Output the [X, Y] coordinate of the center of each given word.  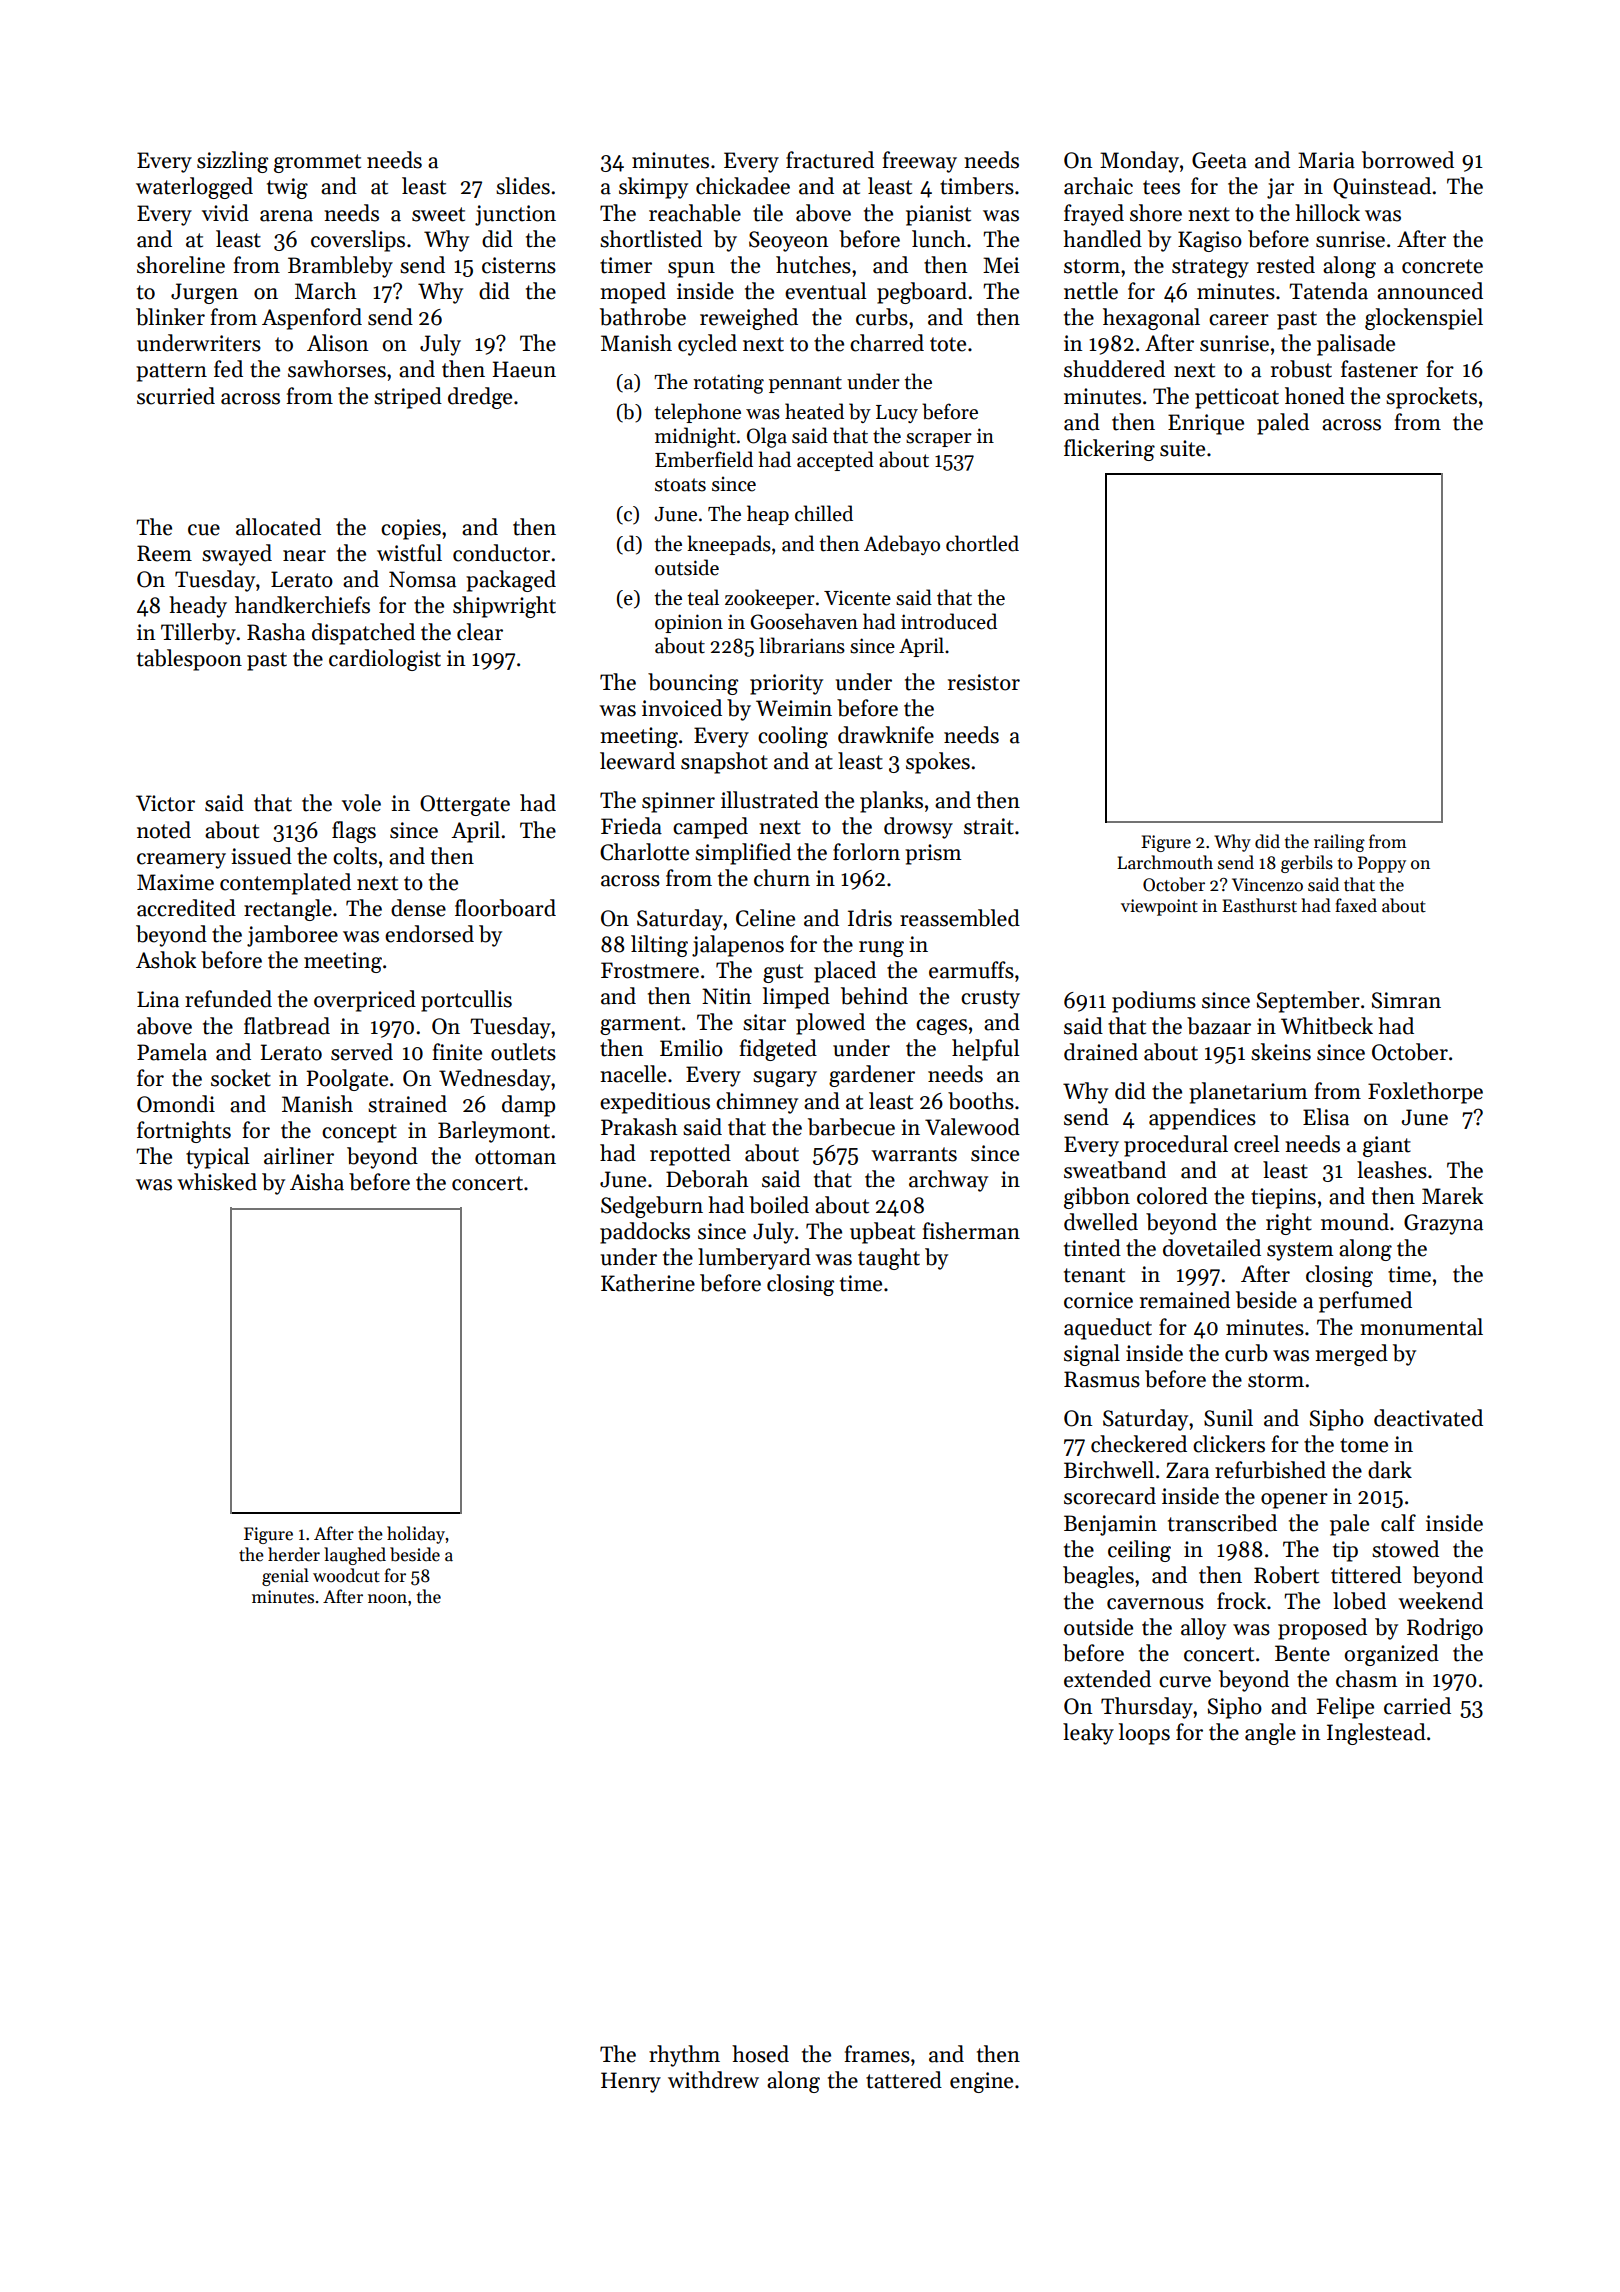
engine [981, 2082]
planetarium [1248, 1093]
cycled [707, 345]
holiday [416, 1535]
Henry [631, 2082]
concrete [1442, 266]
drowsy [918, 828]
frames [877, 2054]
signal [1092, 1355]
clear [480, 632]
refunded [228, 999]
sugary [785, 1079]
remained [1185, 1300]
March [326, 291]
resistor [984, 682]
